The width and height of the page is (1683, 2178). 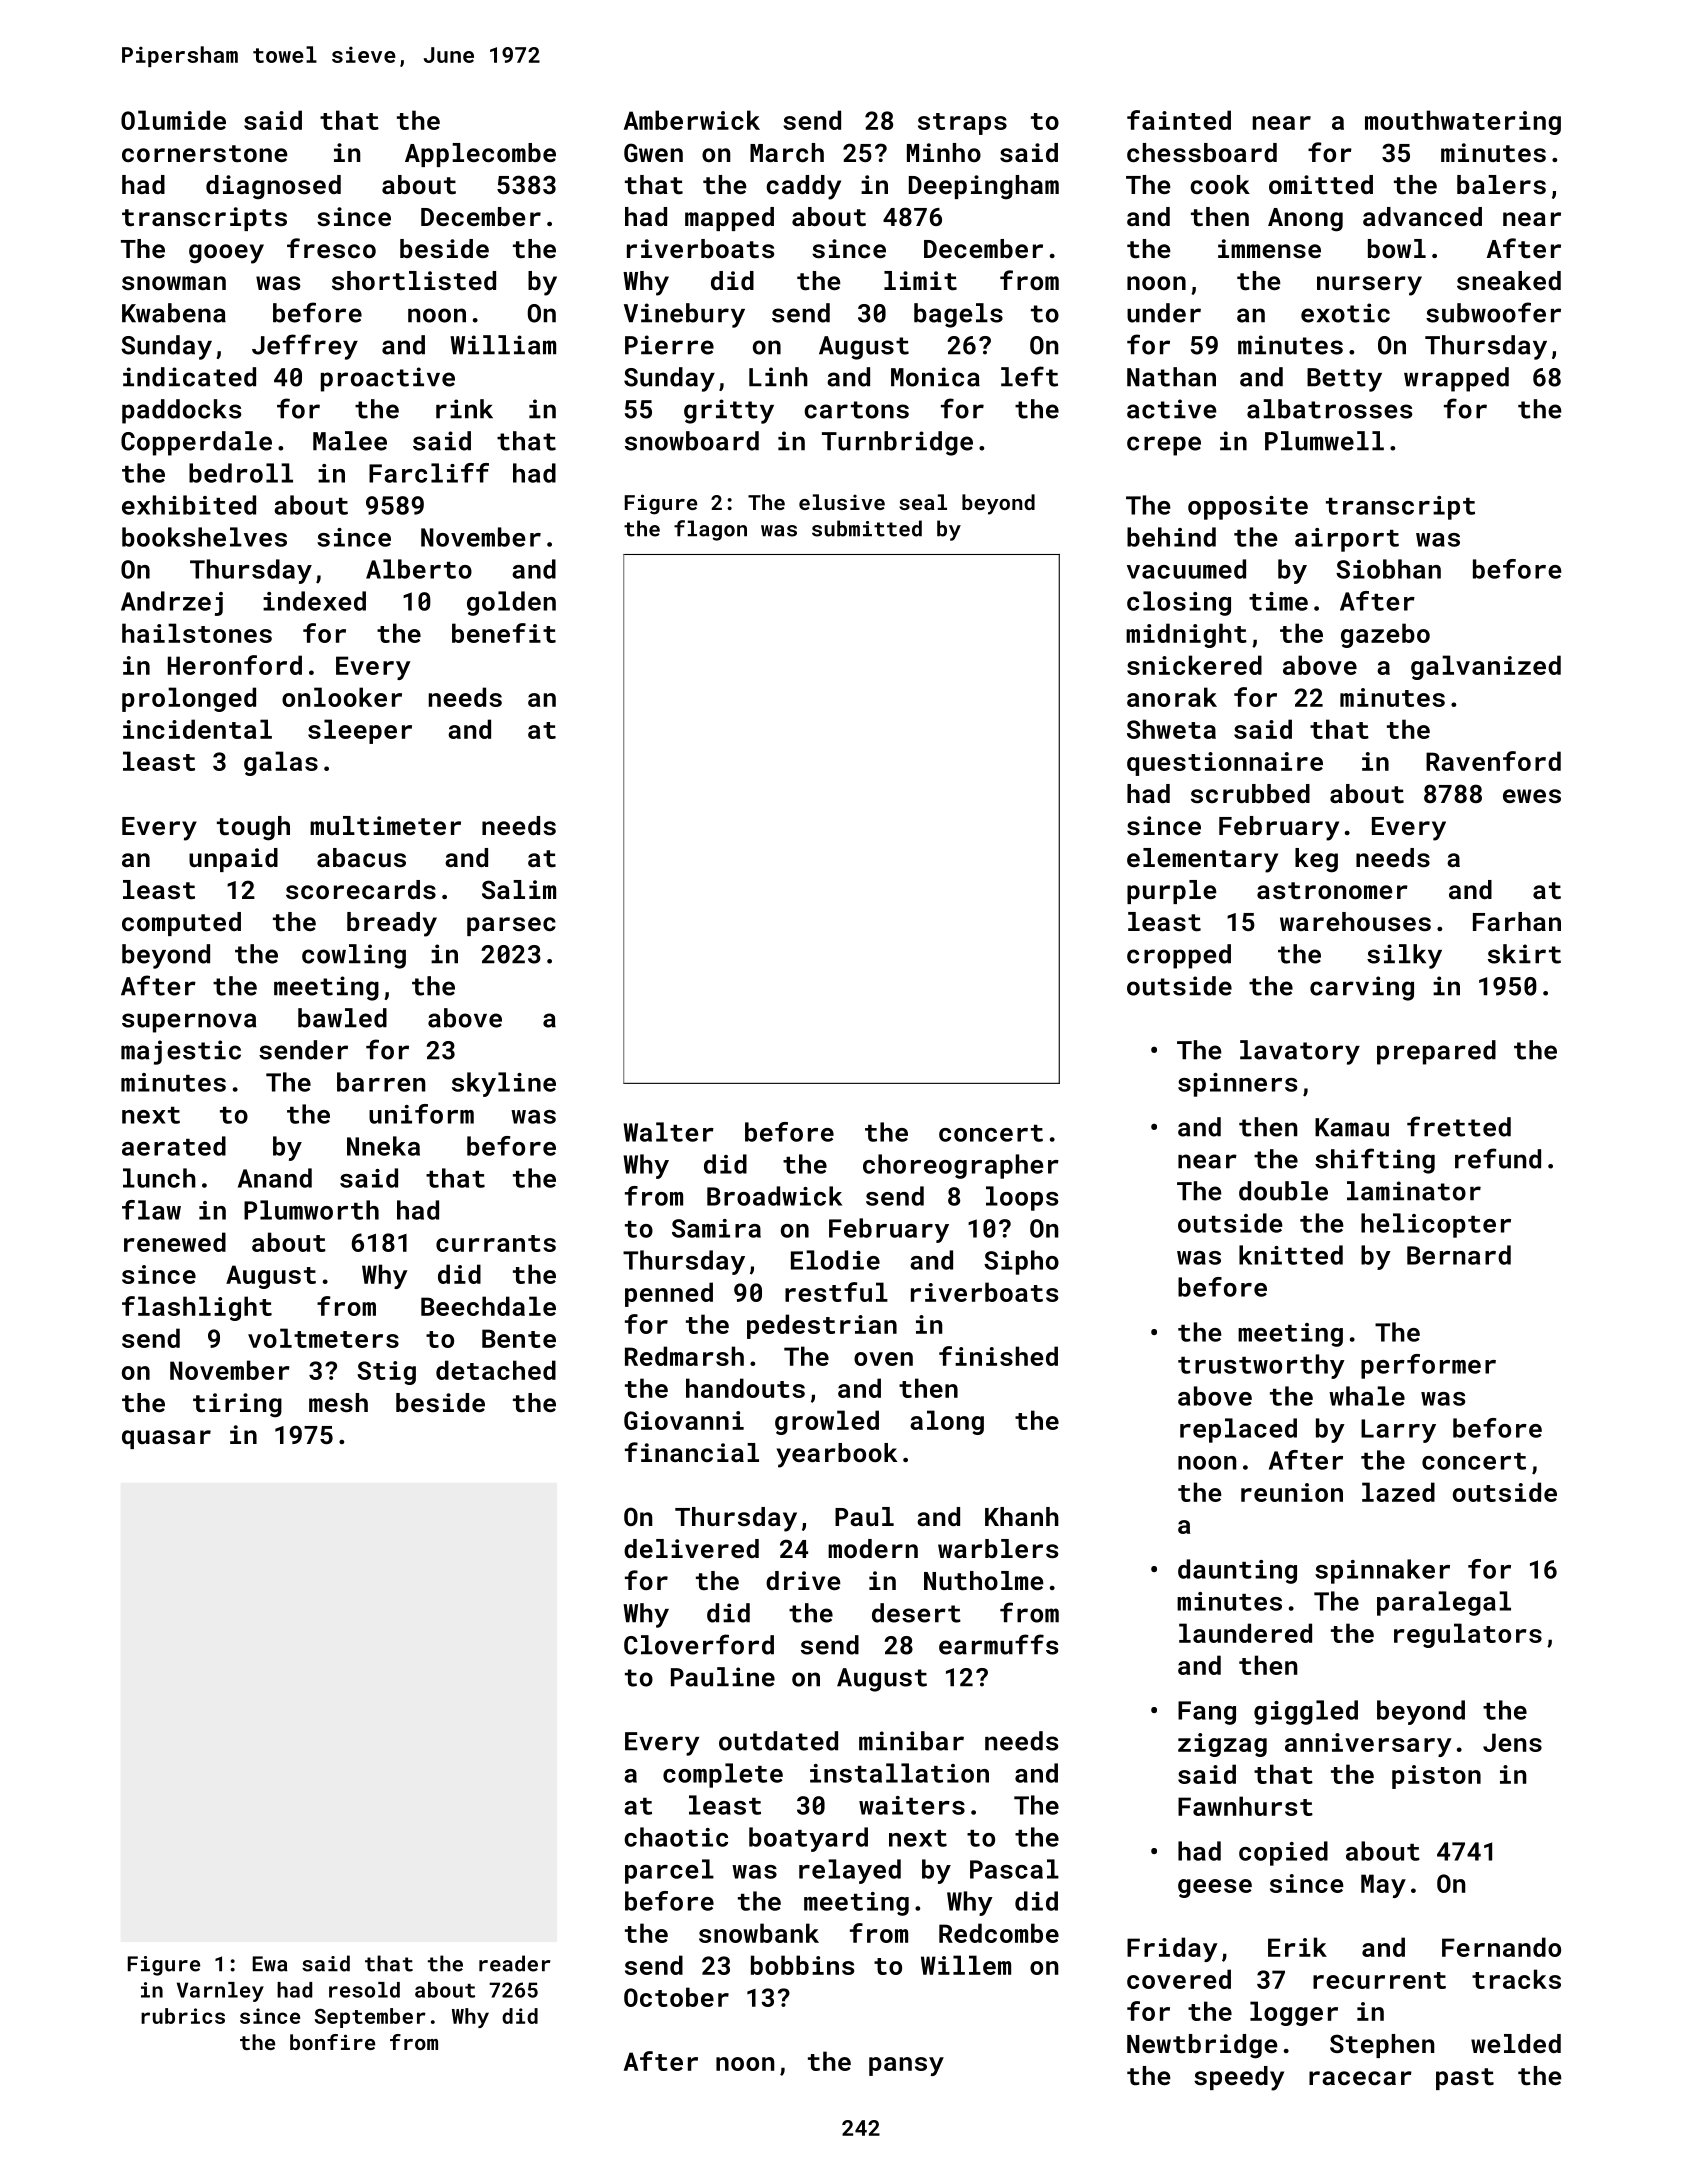 What do you see at coordinates (253, 828) in the page?
I see `tough` at bounding box center [253, 828].
